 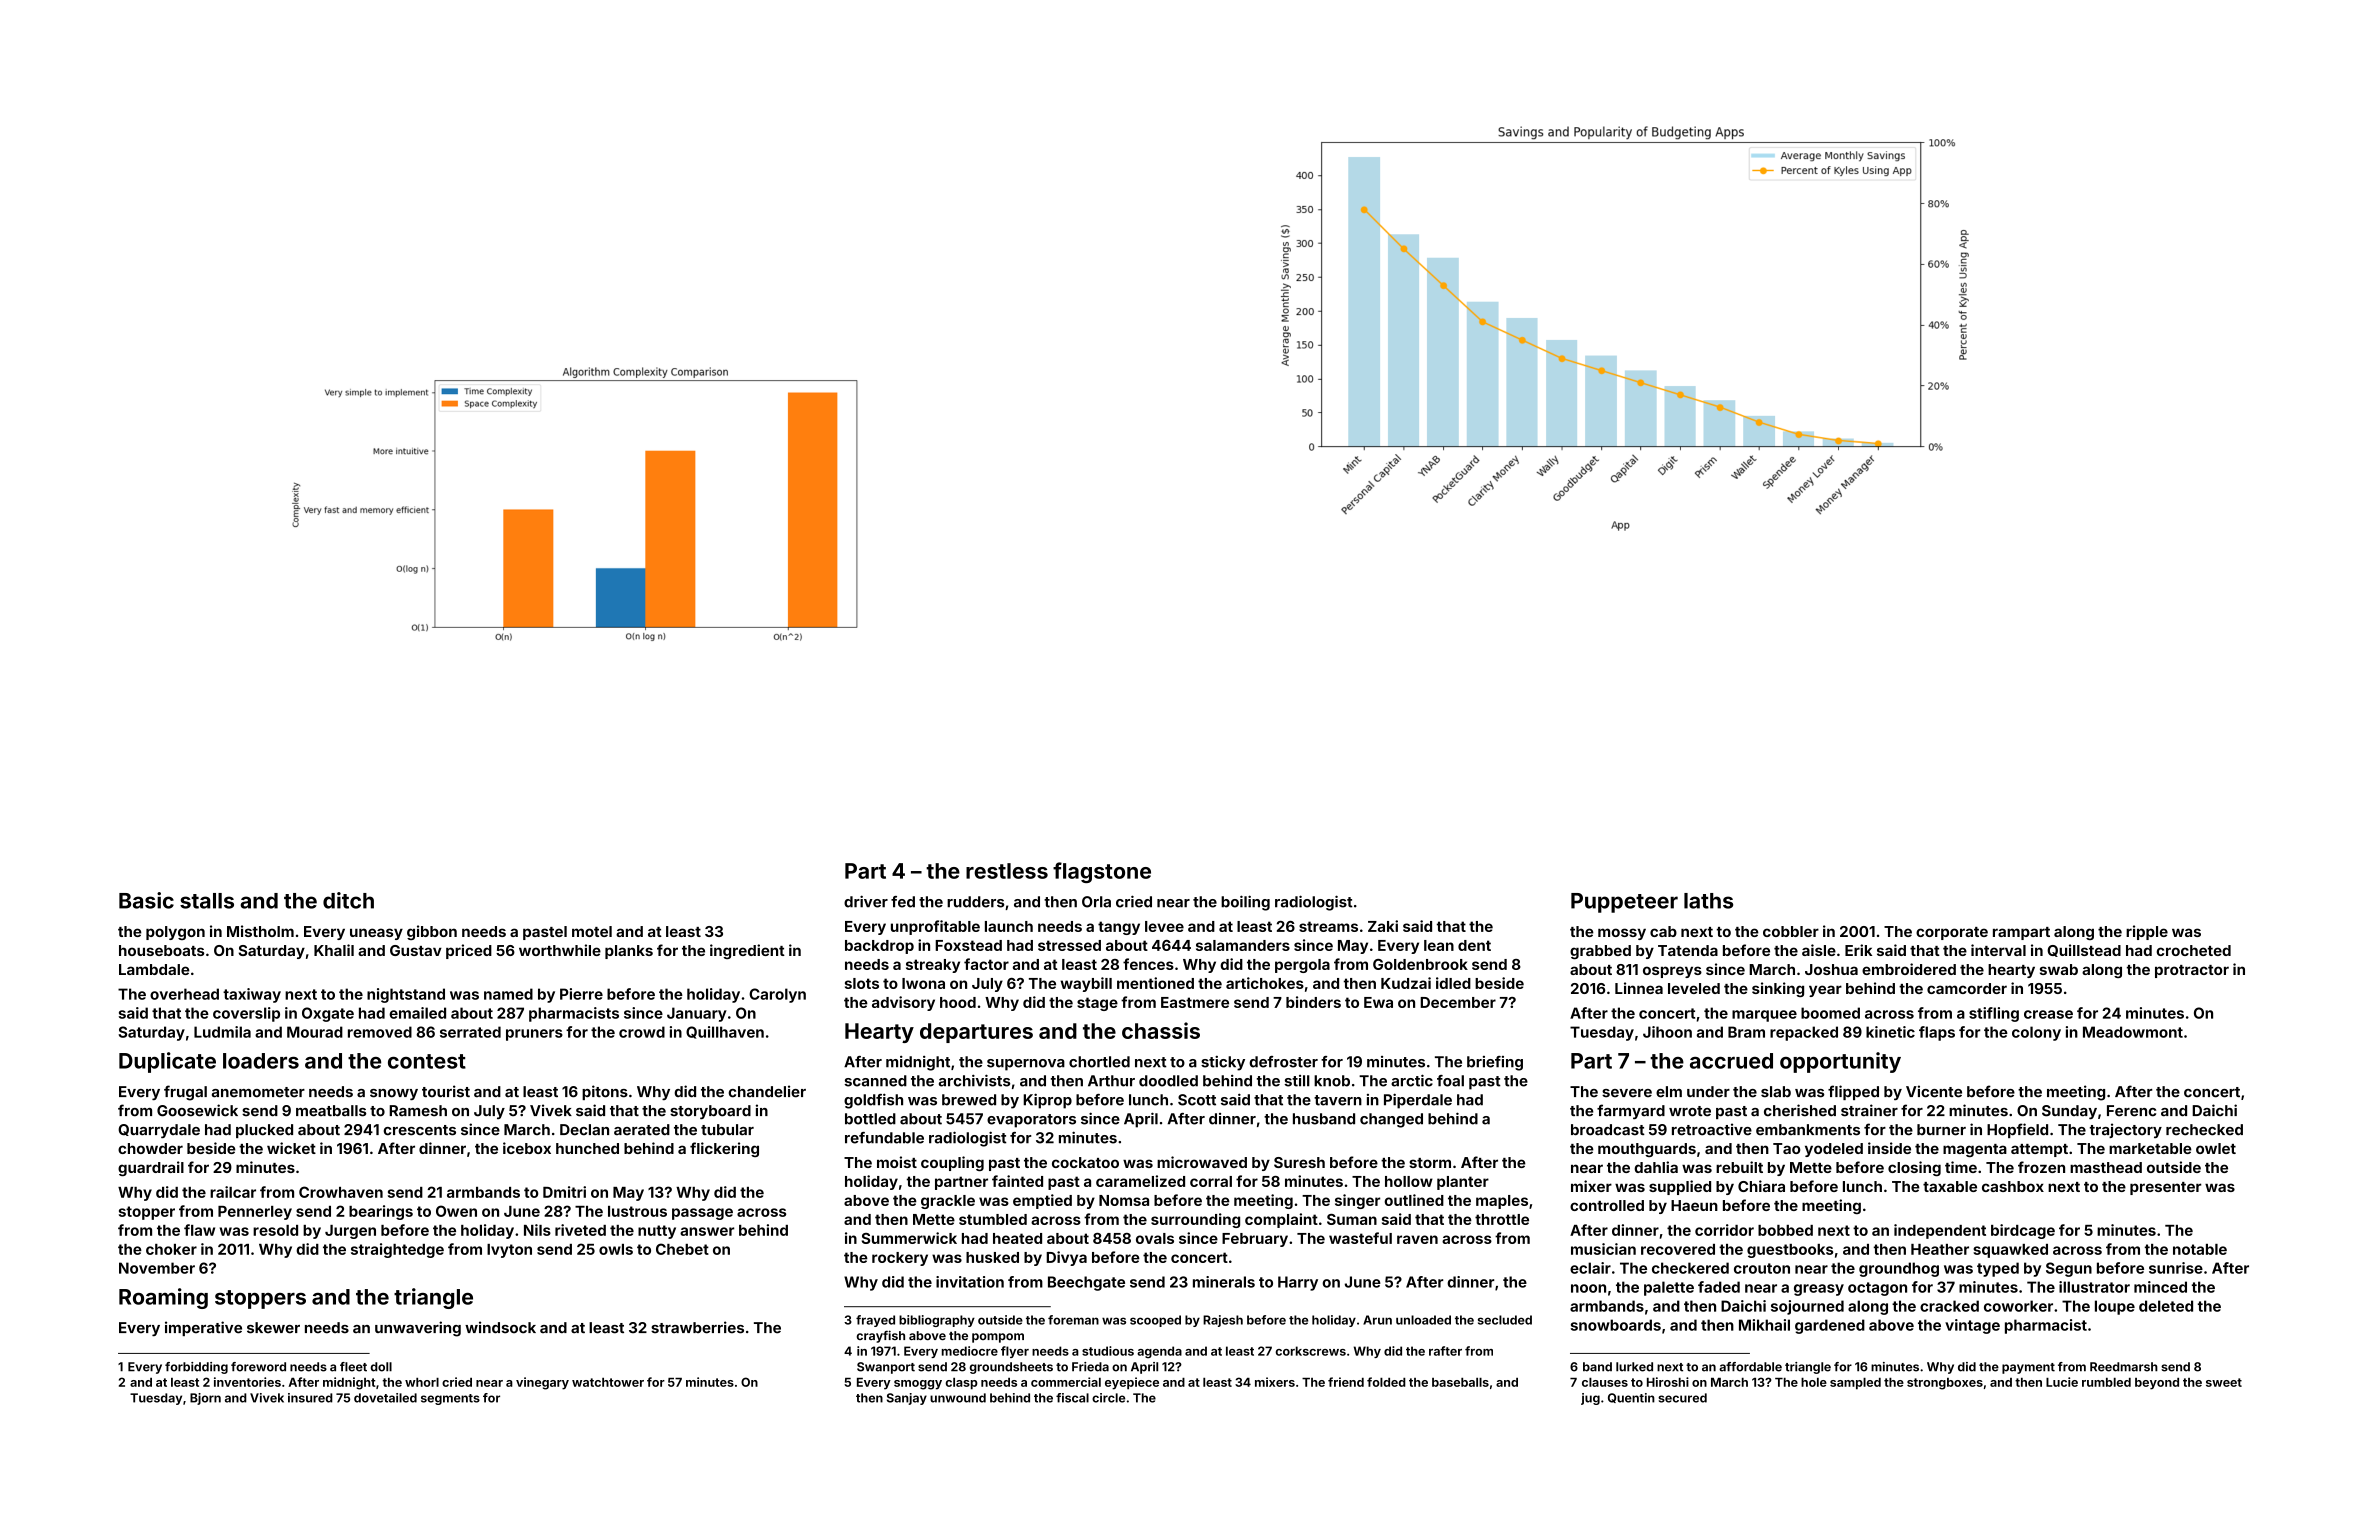 I want to click on Duplicate, so click(x=167, y=1062).
